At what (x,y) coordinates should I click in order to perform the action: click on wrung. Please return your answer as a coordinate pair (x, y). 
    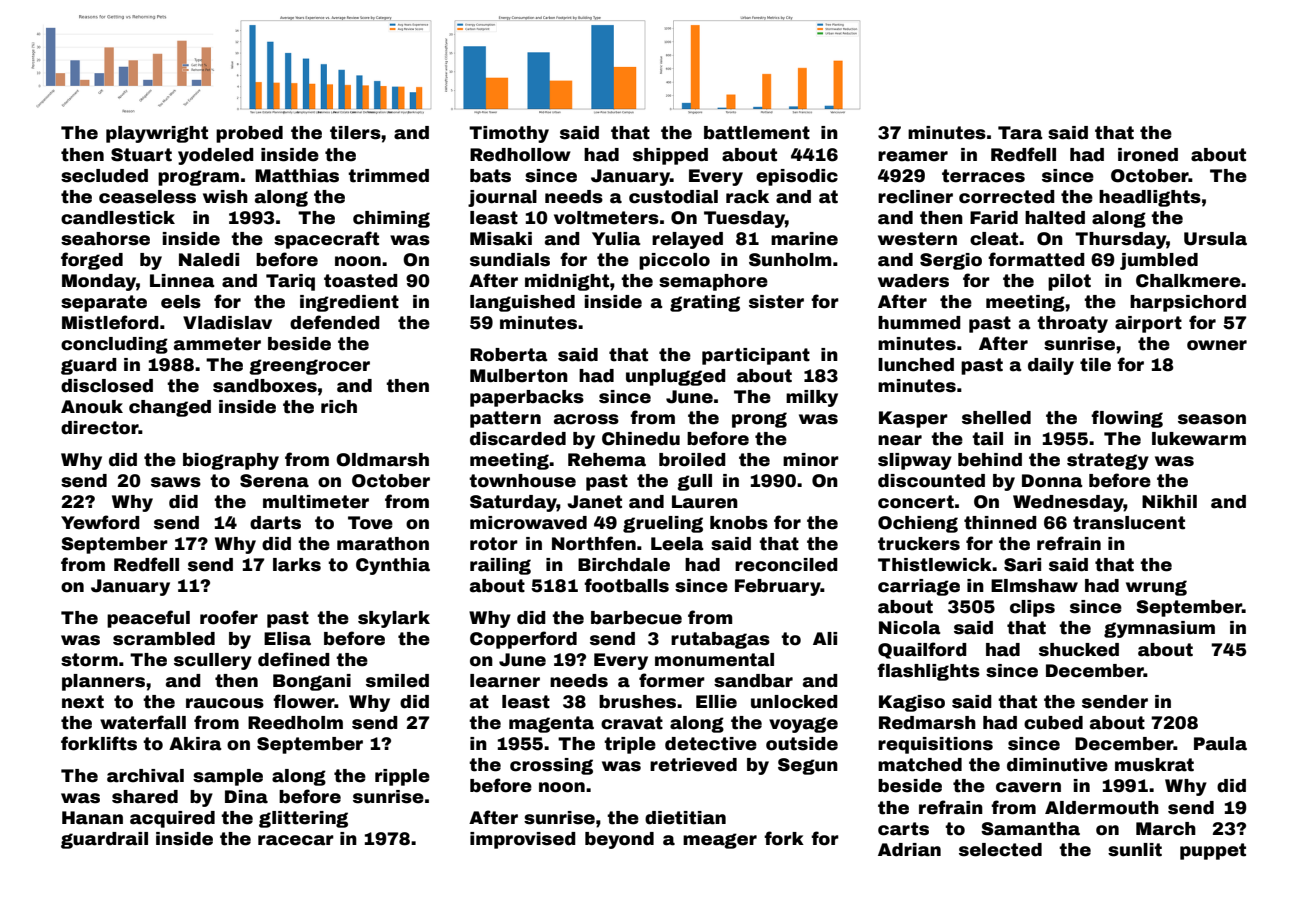
    Looking at the image, I should click on (1156, 588).
